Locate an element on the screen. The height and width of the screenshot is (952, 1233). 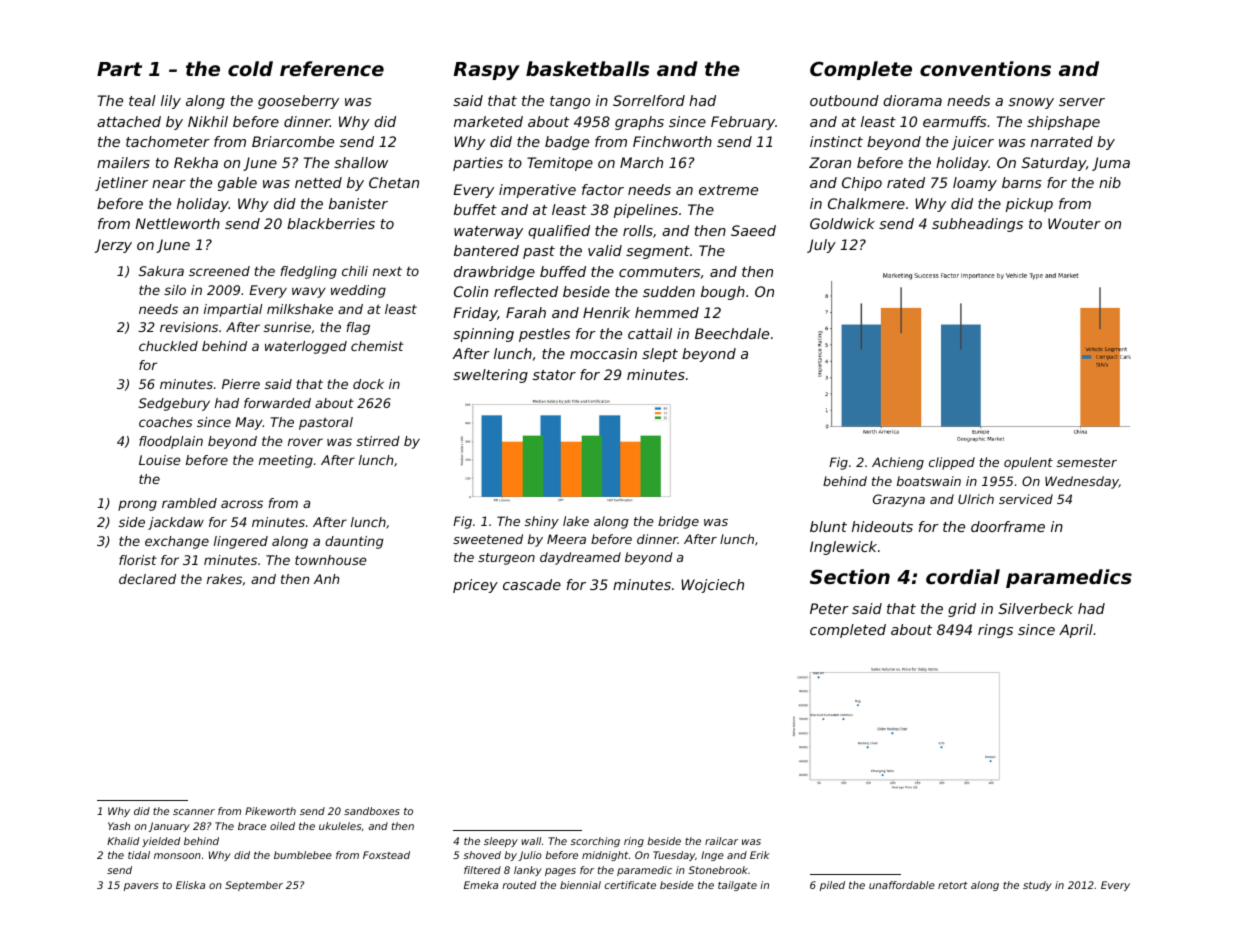
piled is located at coordinates (832, 886).
